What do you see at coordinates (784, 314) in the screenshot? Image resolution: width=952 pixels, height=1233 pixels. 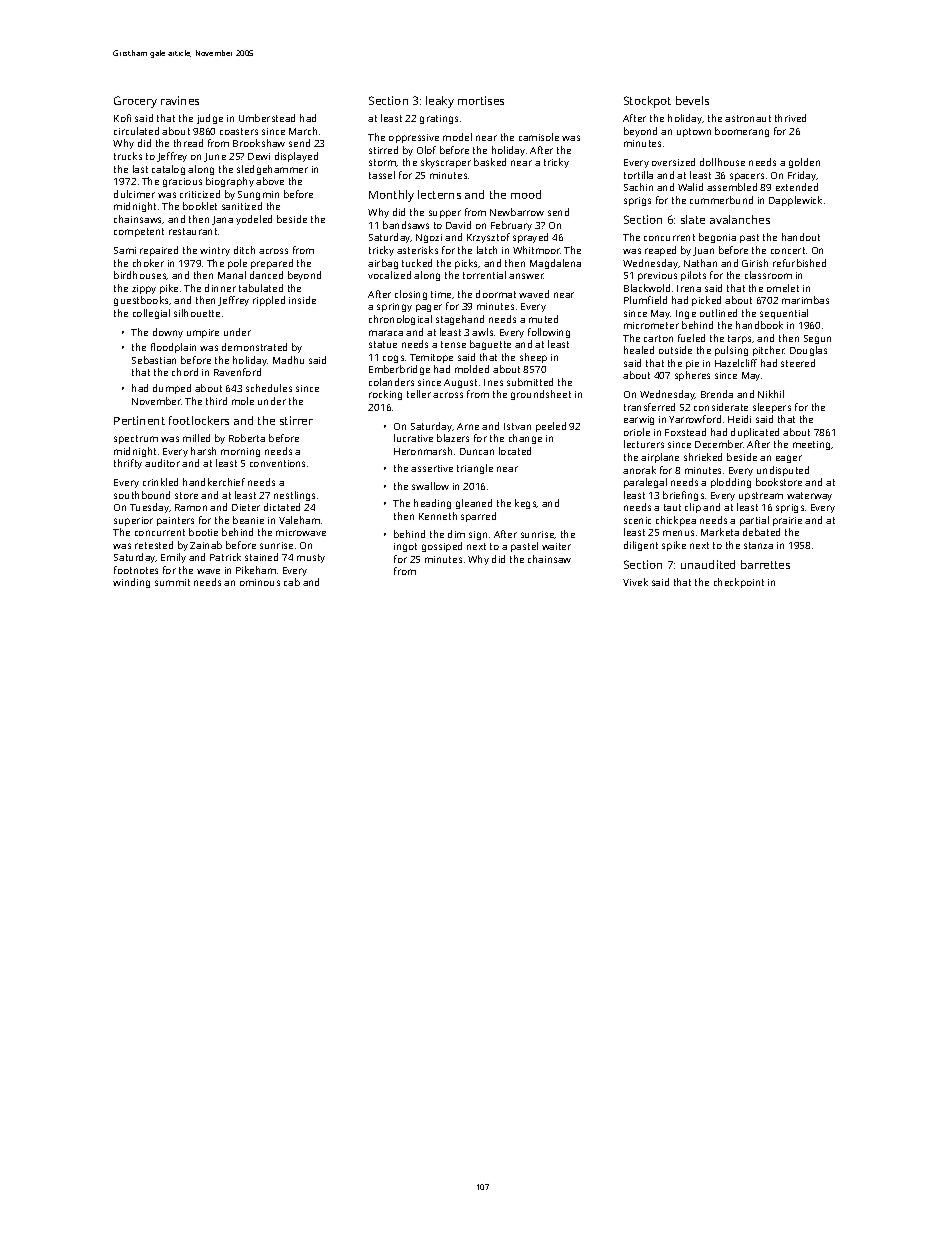 I see `sequential` at bounding box center [784, 314].
